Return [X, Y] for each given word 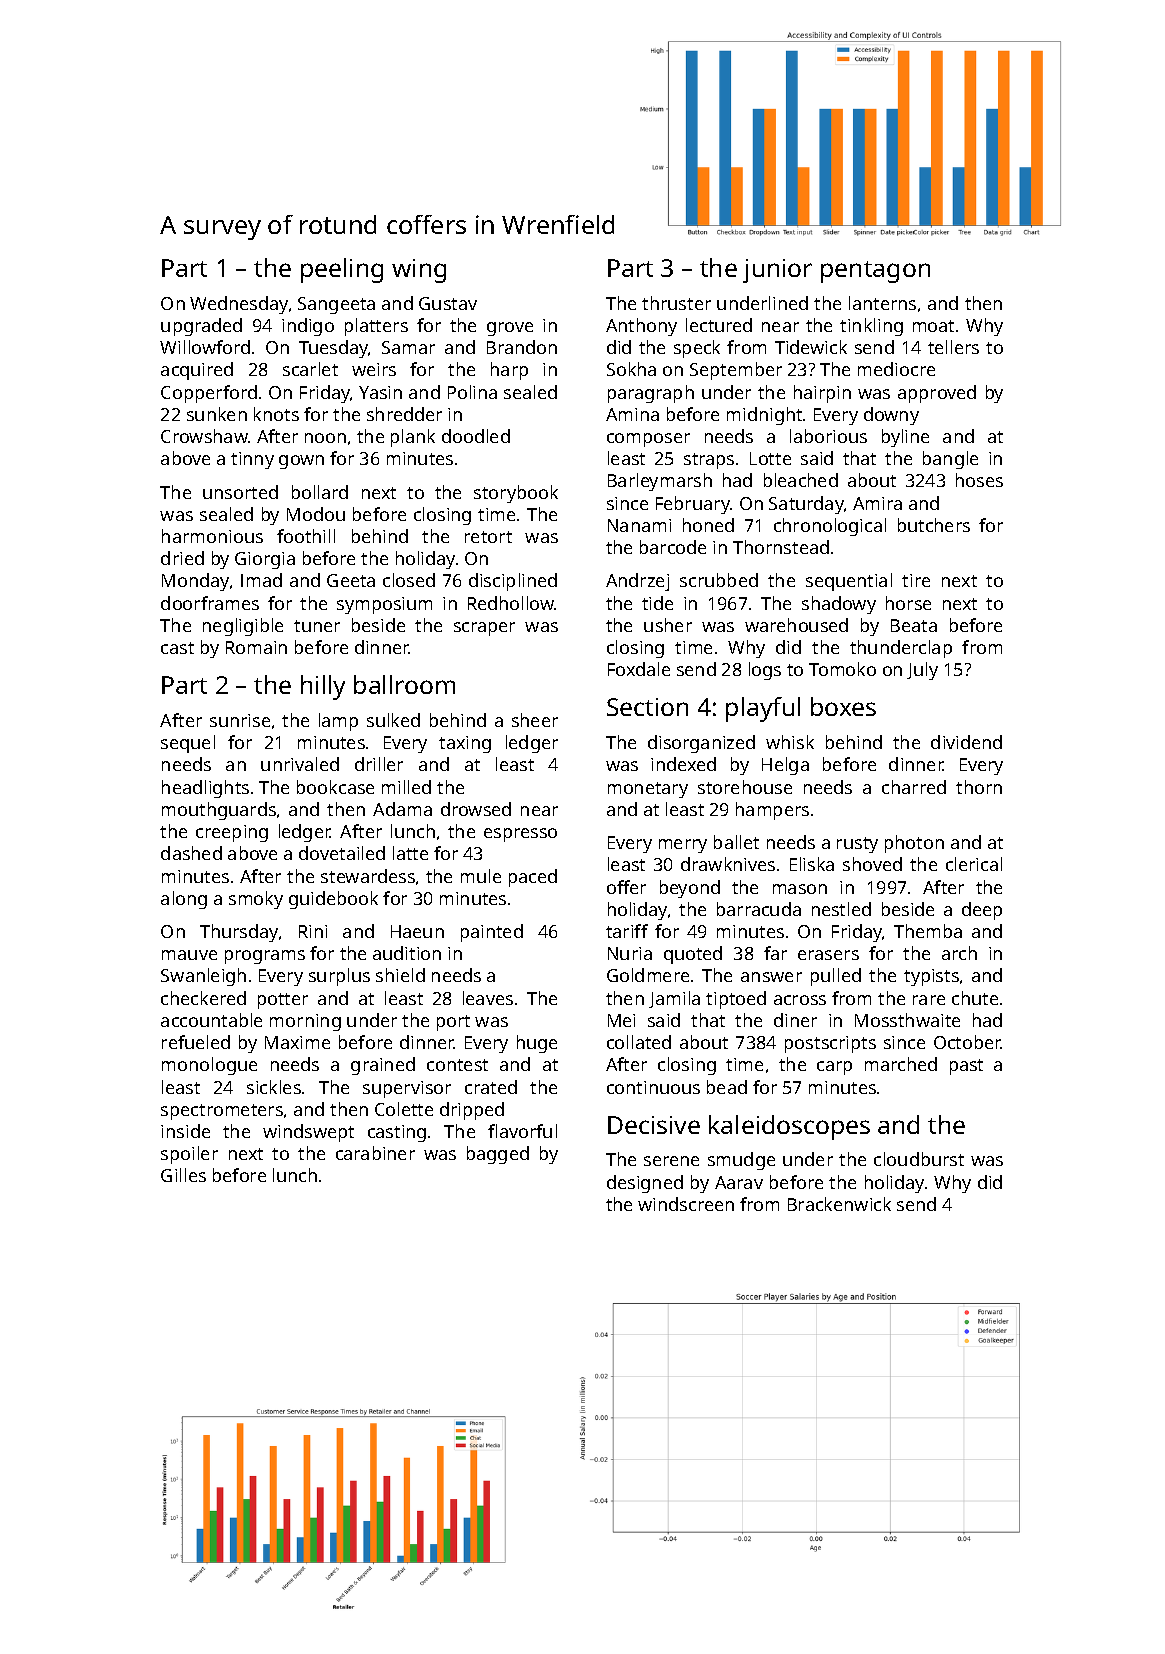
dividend [966, 742]
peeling [342, 270]
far [775, 953]
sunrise [240, 720]
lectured [719, 325]
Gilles [183, 1175]
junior [777, 271]
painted [492, 933]
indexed [683, 764]
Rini [313, 931]
